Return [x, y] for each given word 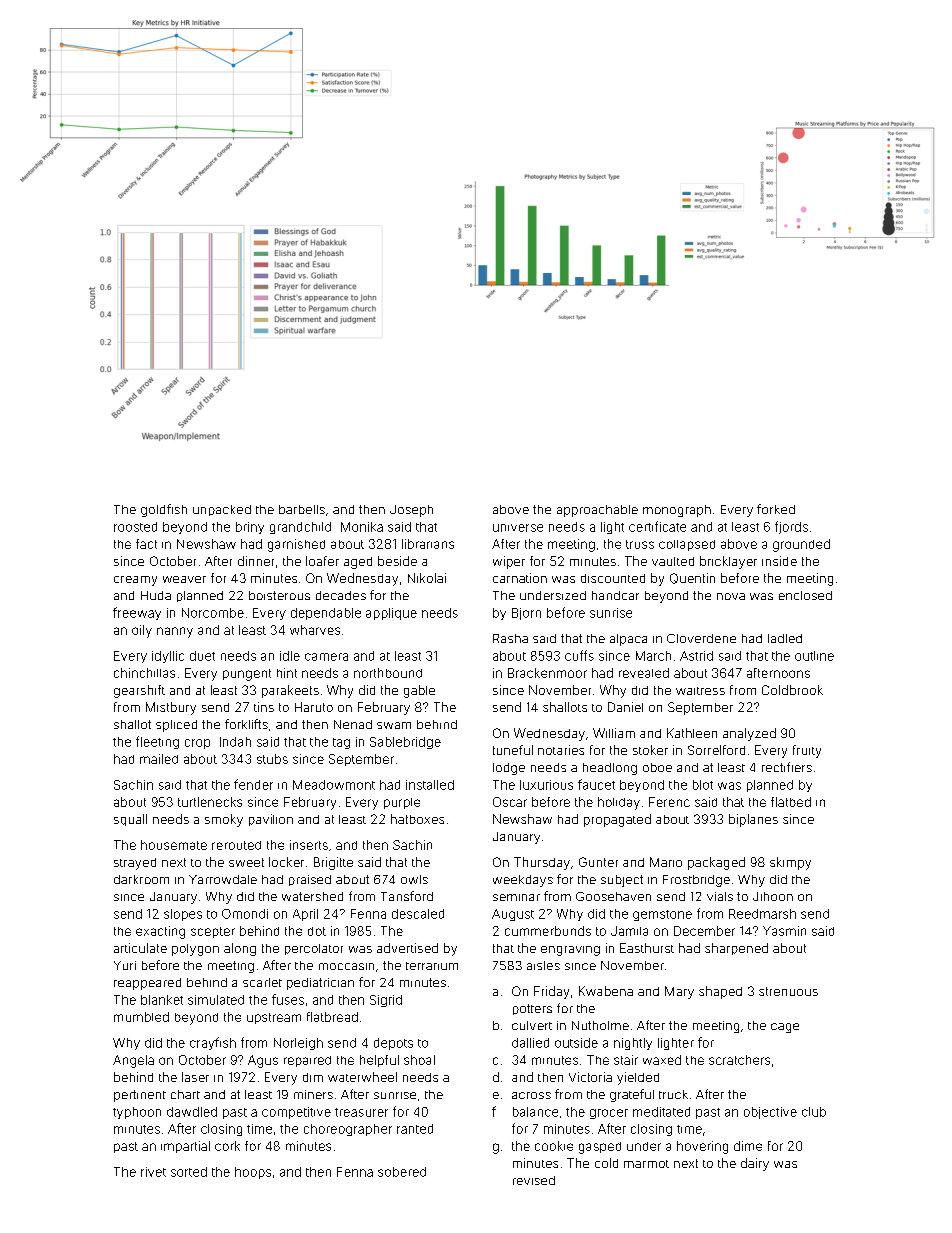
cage [785, 1028]
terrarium [432, 966]
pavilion [271, 820]
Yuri [125, 965]
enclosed [805, 595]
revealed [644, 673]
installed [430, 785]
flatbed [791, 802]
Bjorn [526, 614]
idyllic [168, 657]
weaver [184, 579]
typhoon [137, 1113]
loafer [322, 561]
